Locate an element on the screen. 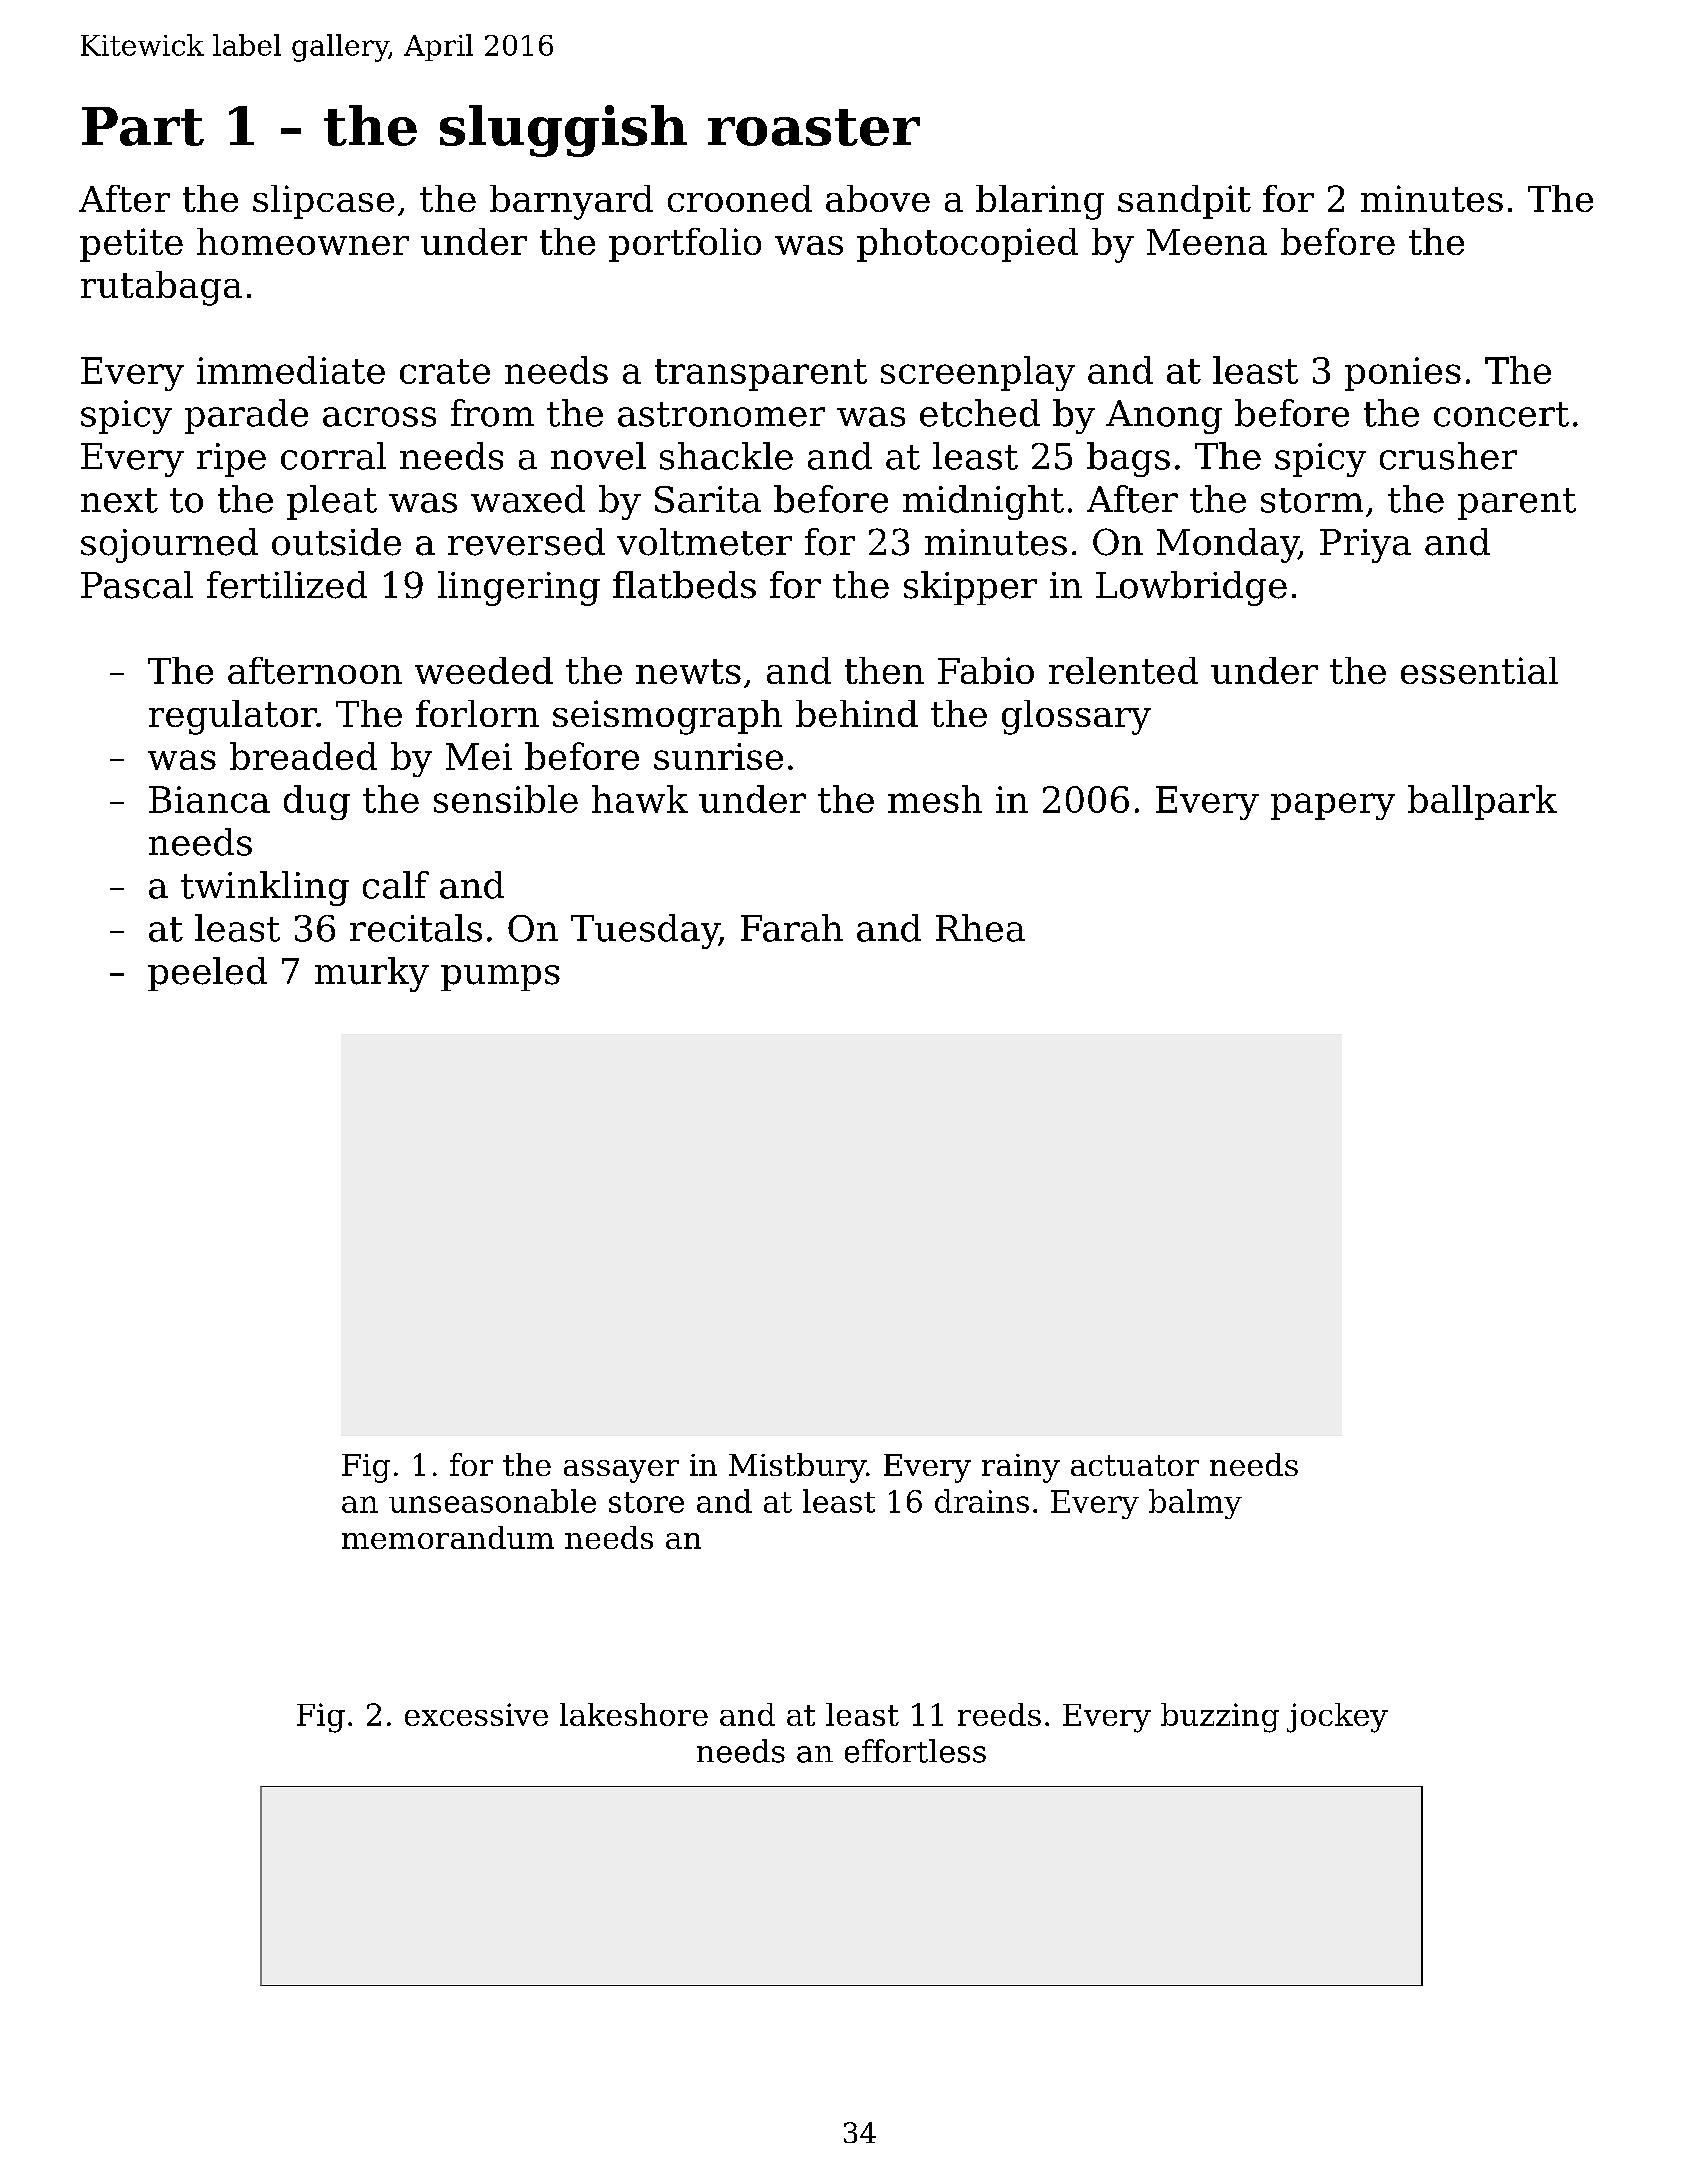 This screenshot has width=1683, height=2178. excessive is located at coordinates (476, 1714).
